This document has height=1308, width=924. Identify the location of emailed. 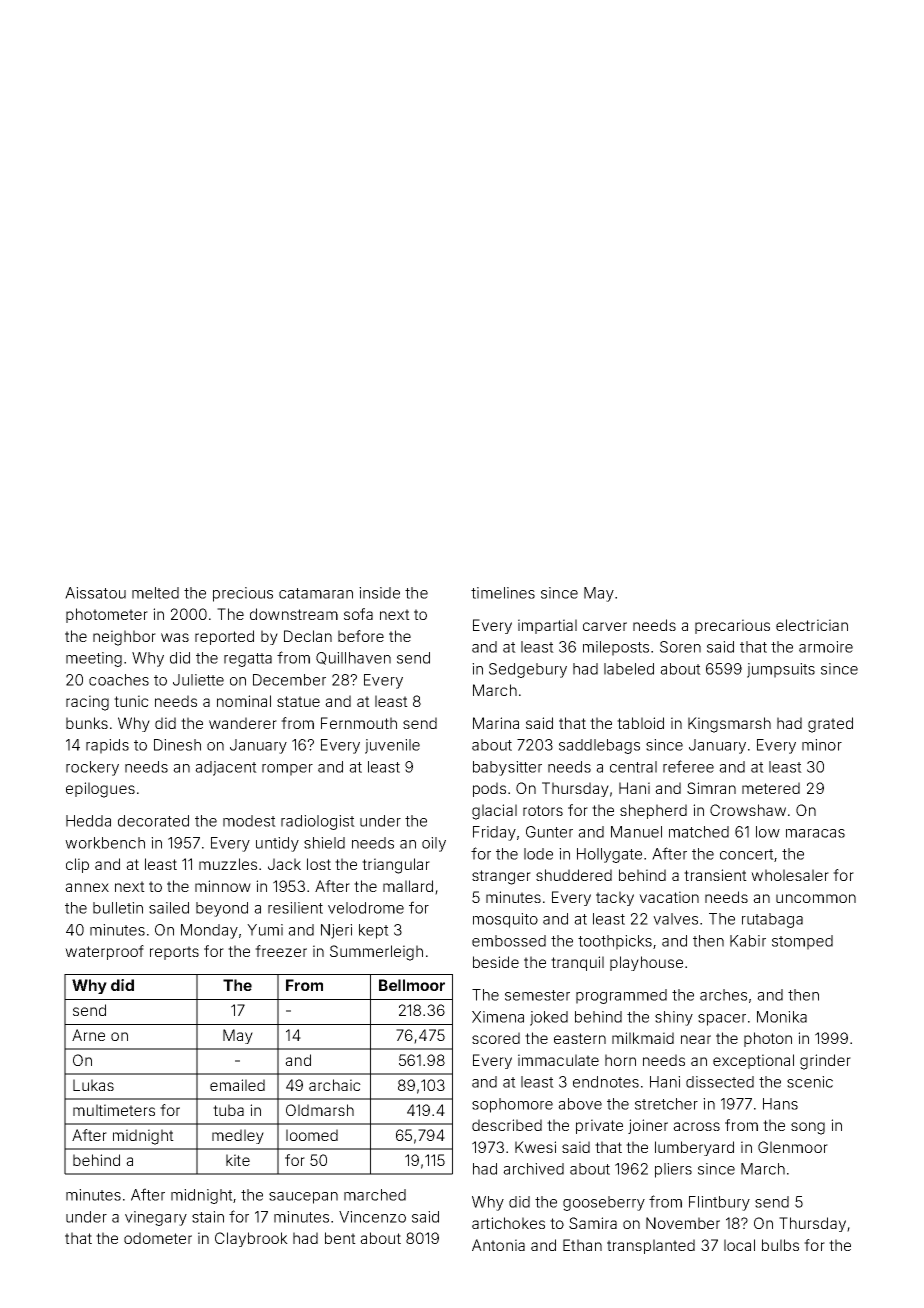
(237, 1085).
